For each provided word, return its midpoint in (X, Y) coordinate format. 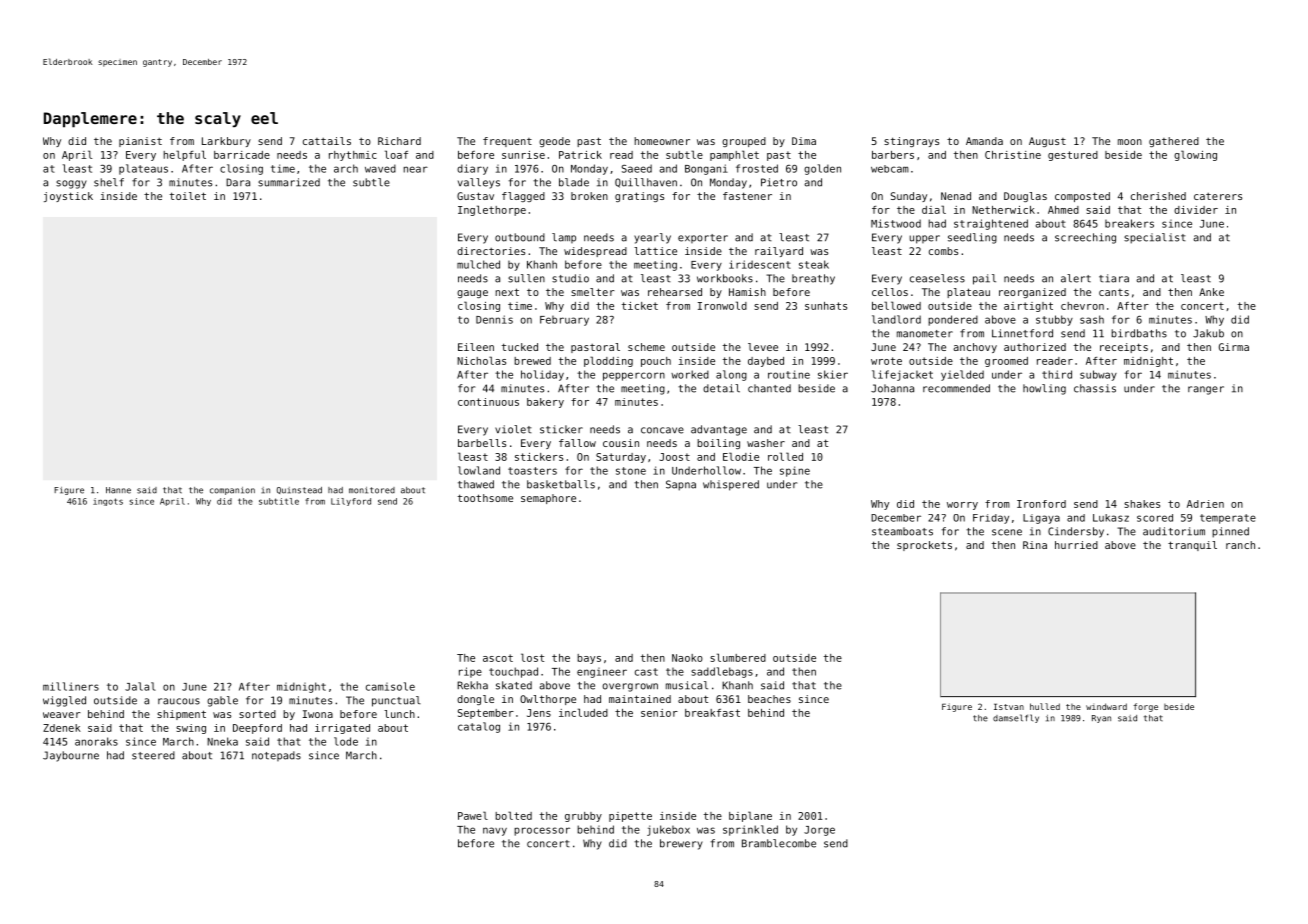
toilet (188, 196)
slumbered (738, 657)
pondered (953, 320)
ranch (1240, 545)
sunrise (523, 155)
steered (153, 755)
